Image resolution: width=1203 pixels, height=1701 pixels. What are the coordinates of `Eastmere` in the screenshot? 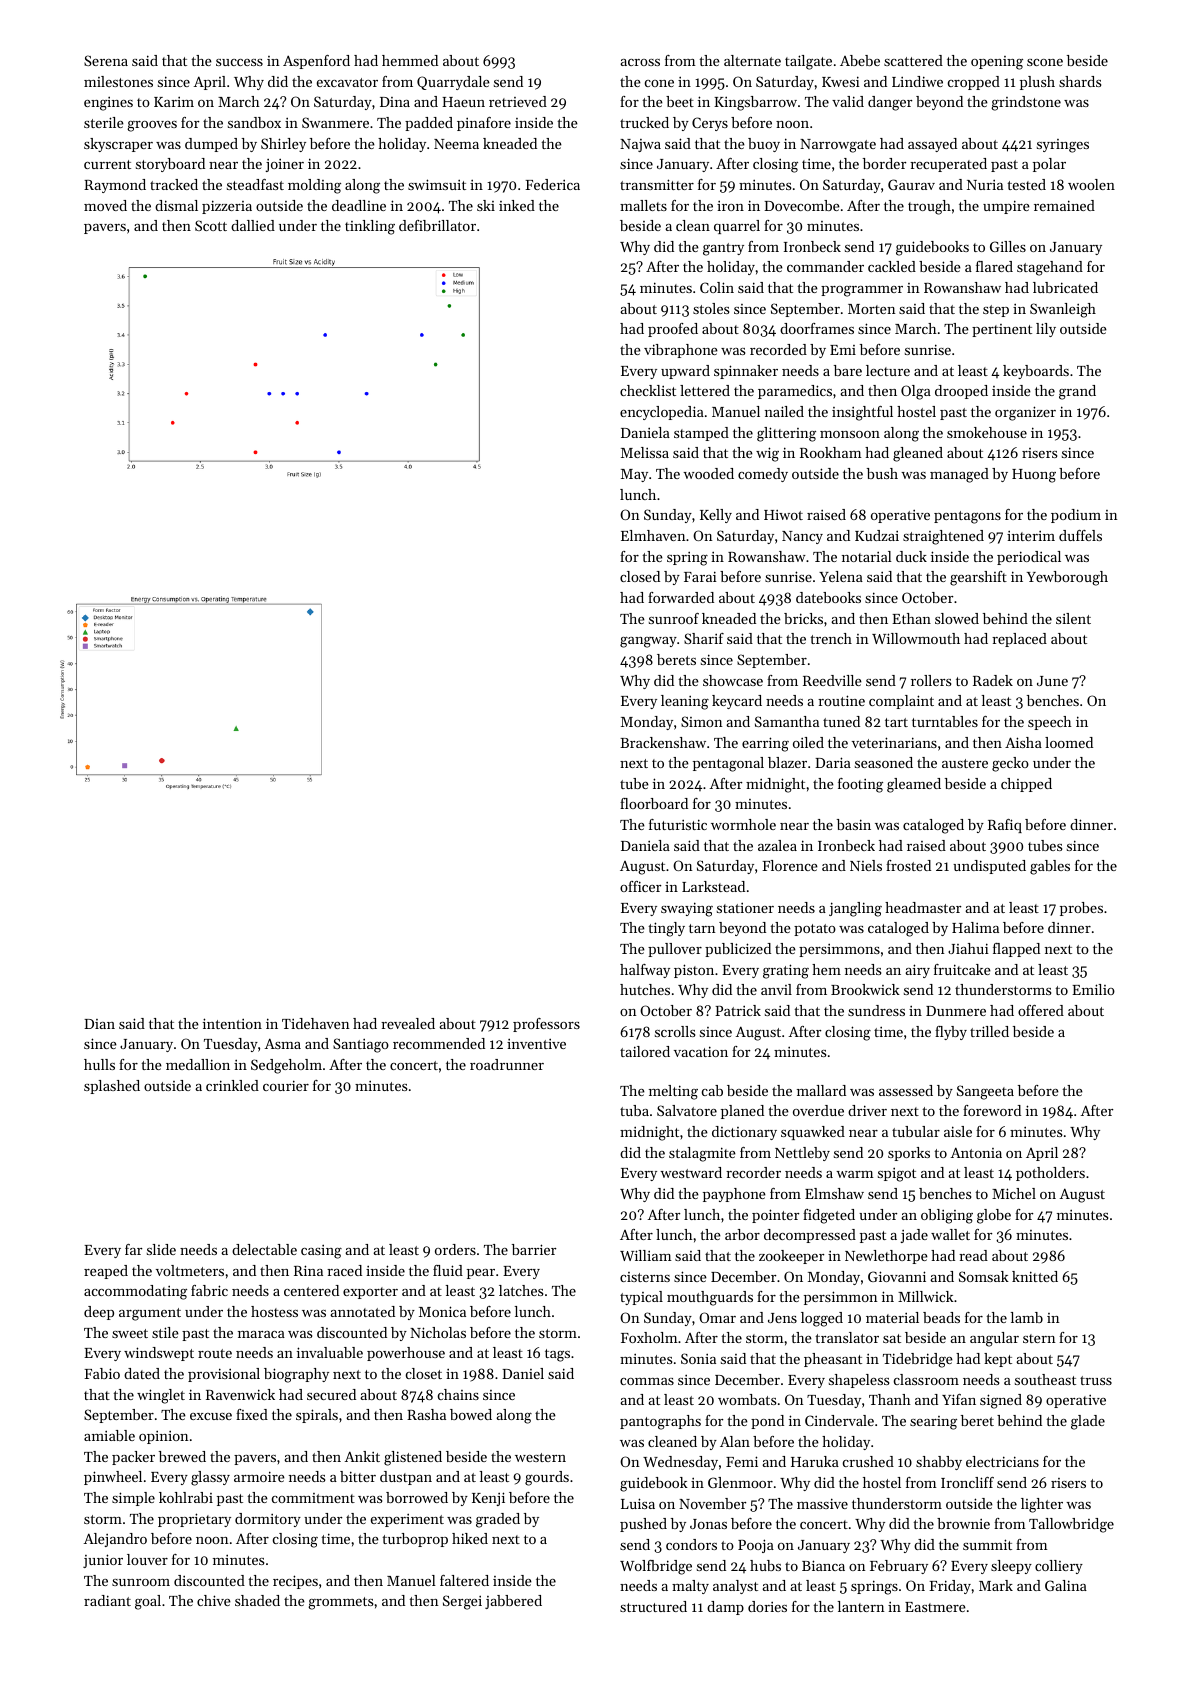 It's located at (935, 1607).
